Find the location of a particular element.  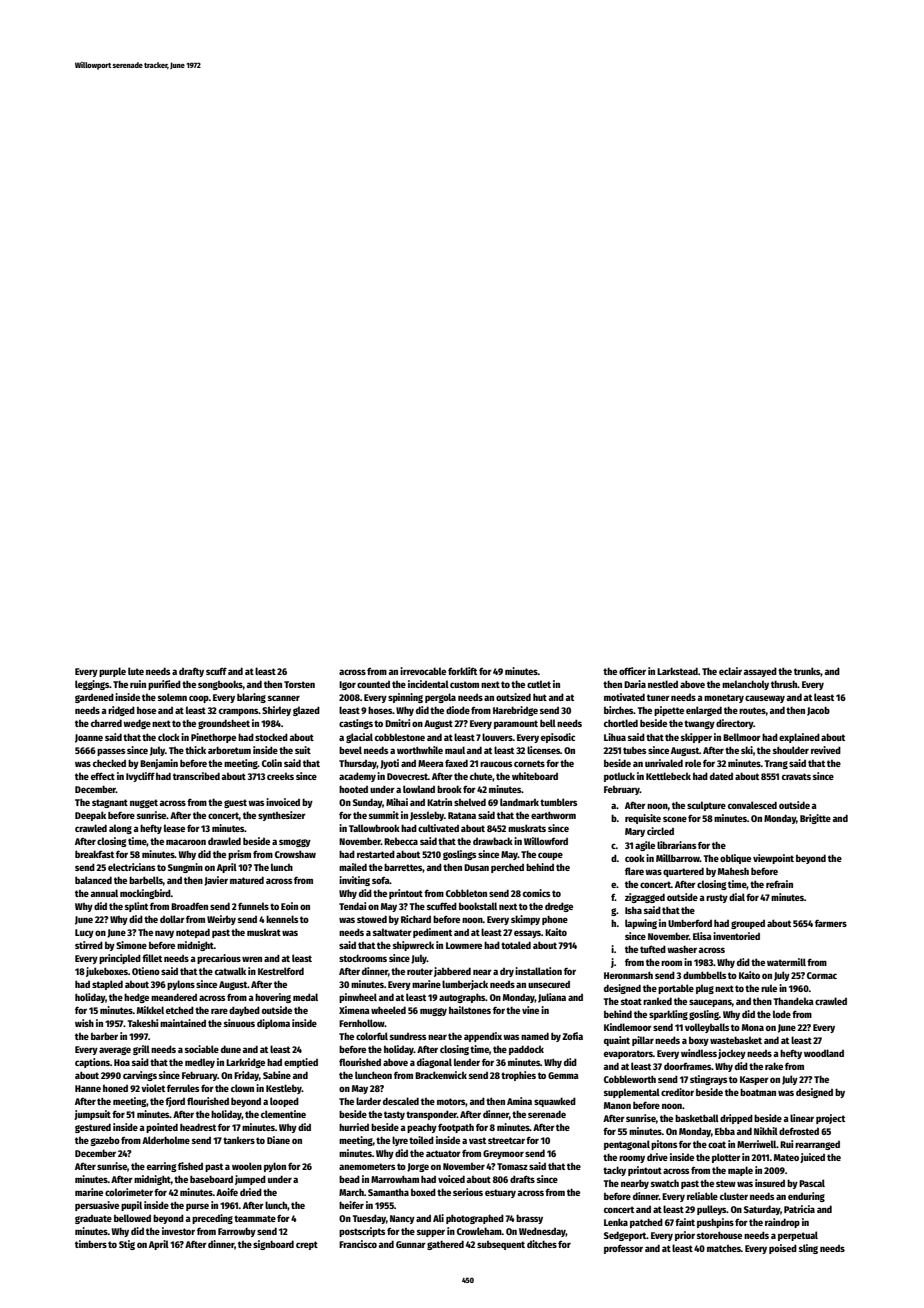

ditches is located at coordinates (542, 1244).
